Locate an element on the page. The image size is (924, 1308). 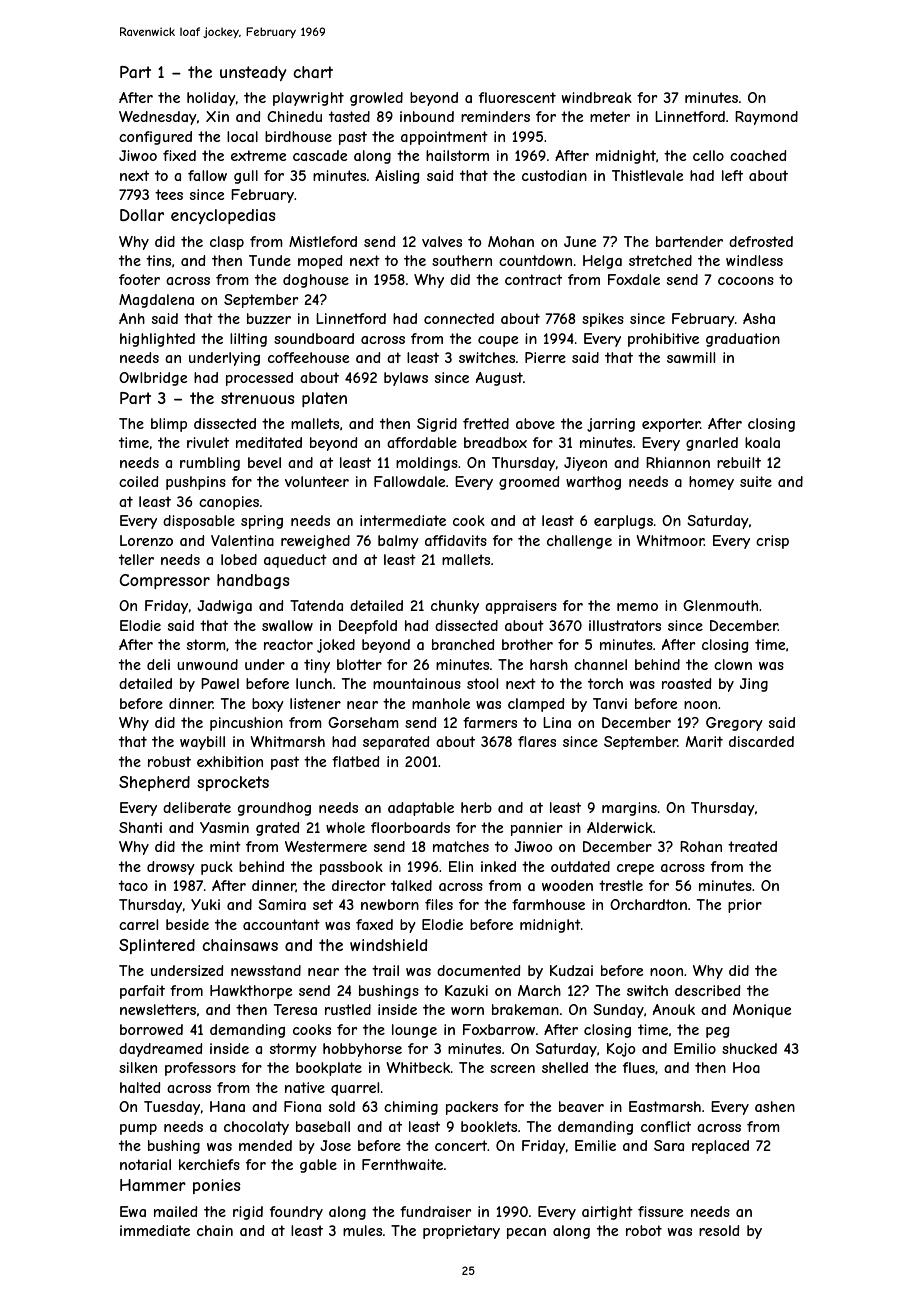
gull is located at coordinates (246, 177).
